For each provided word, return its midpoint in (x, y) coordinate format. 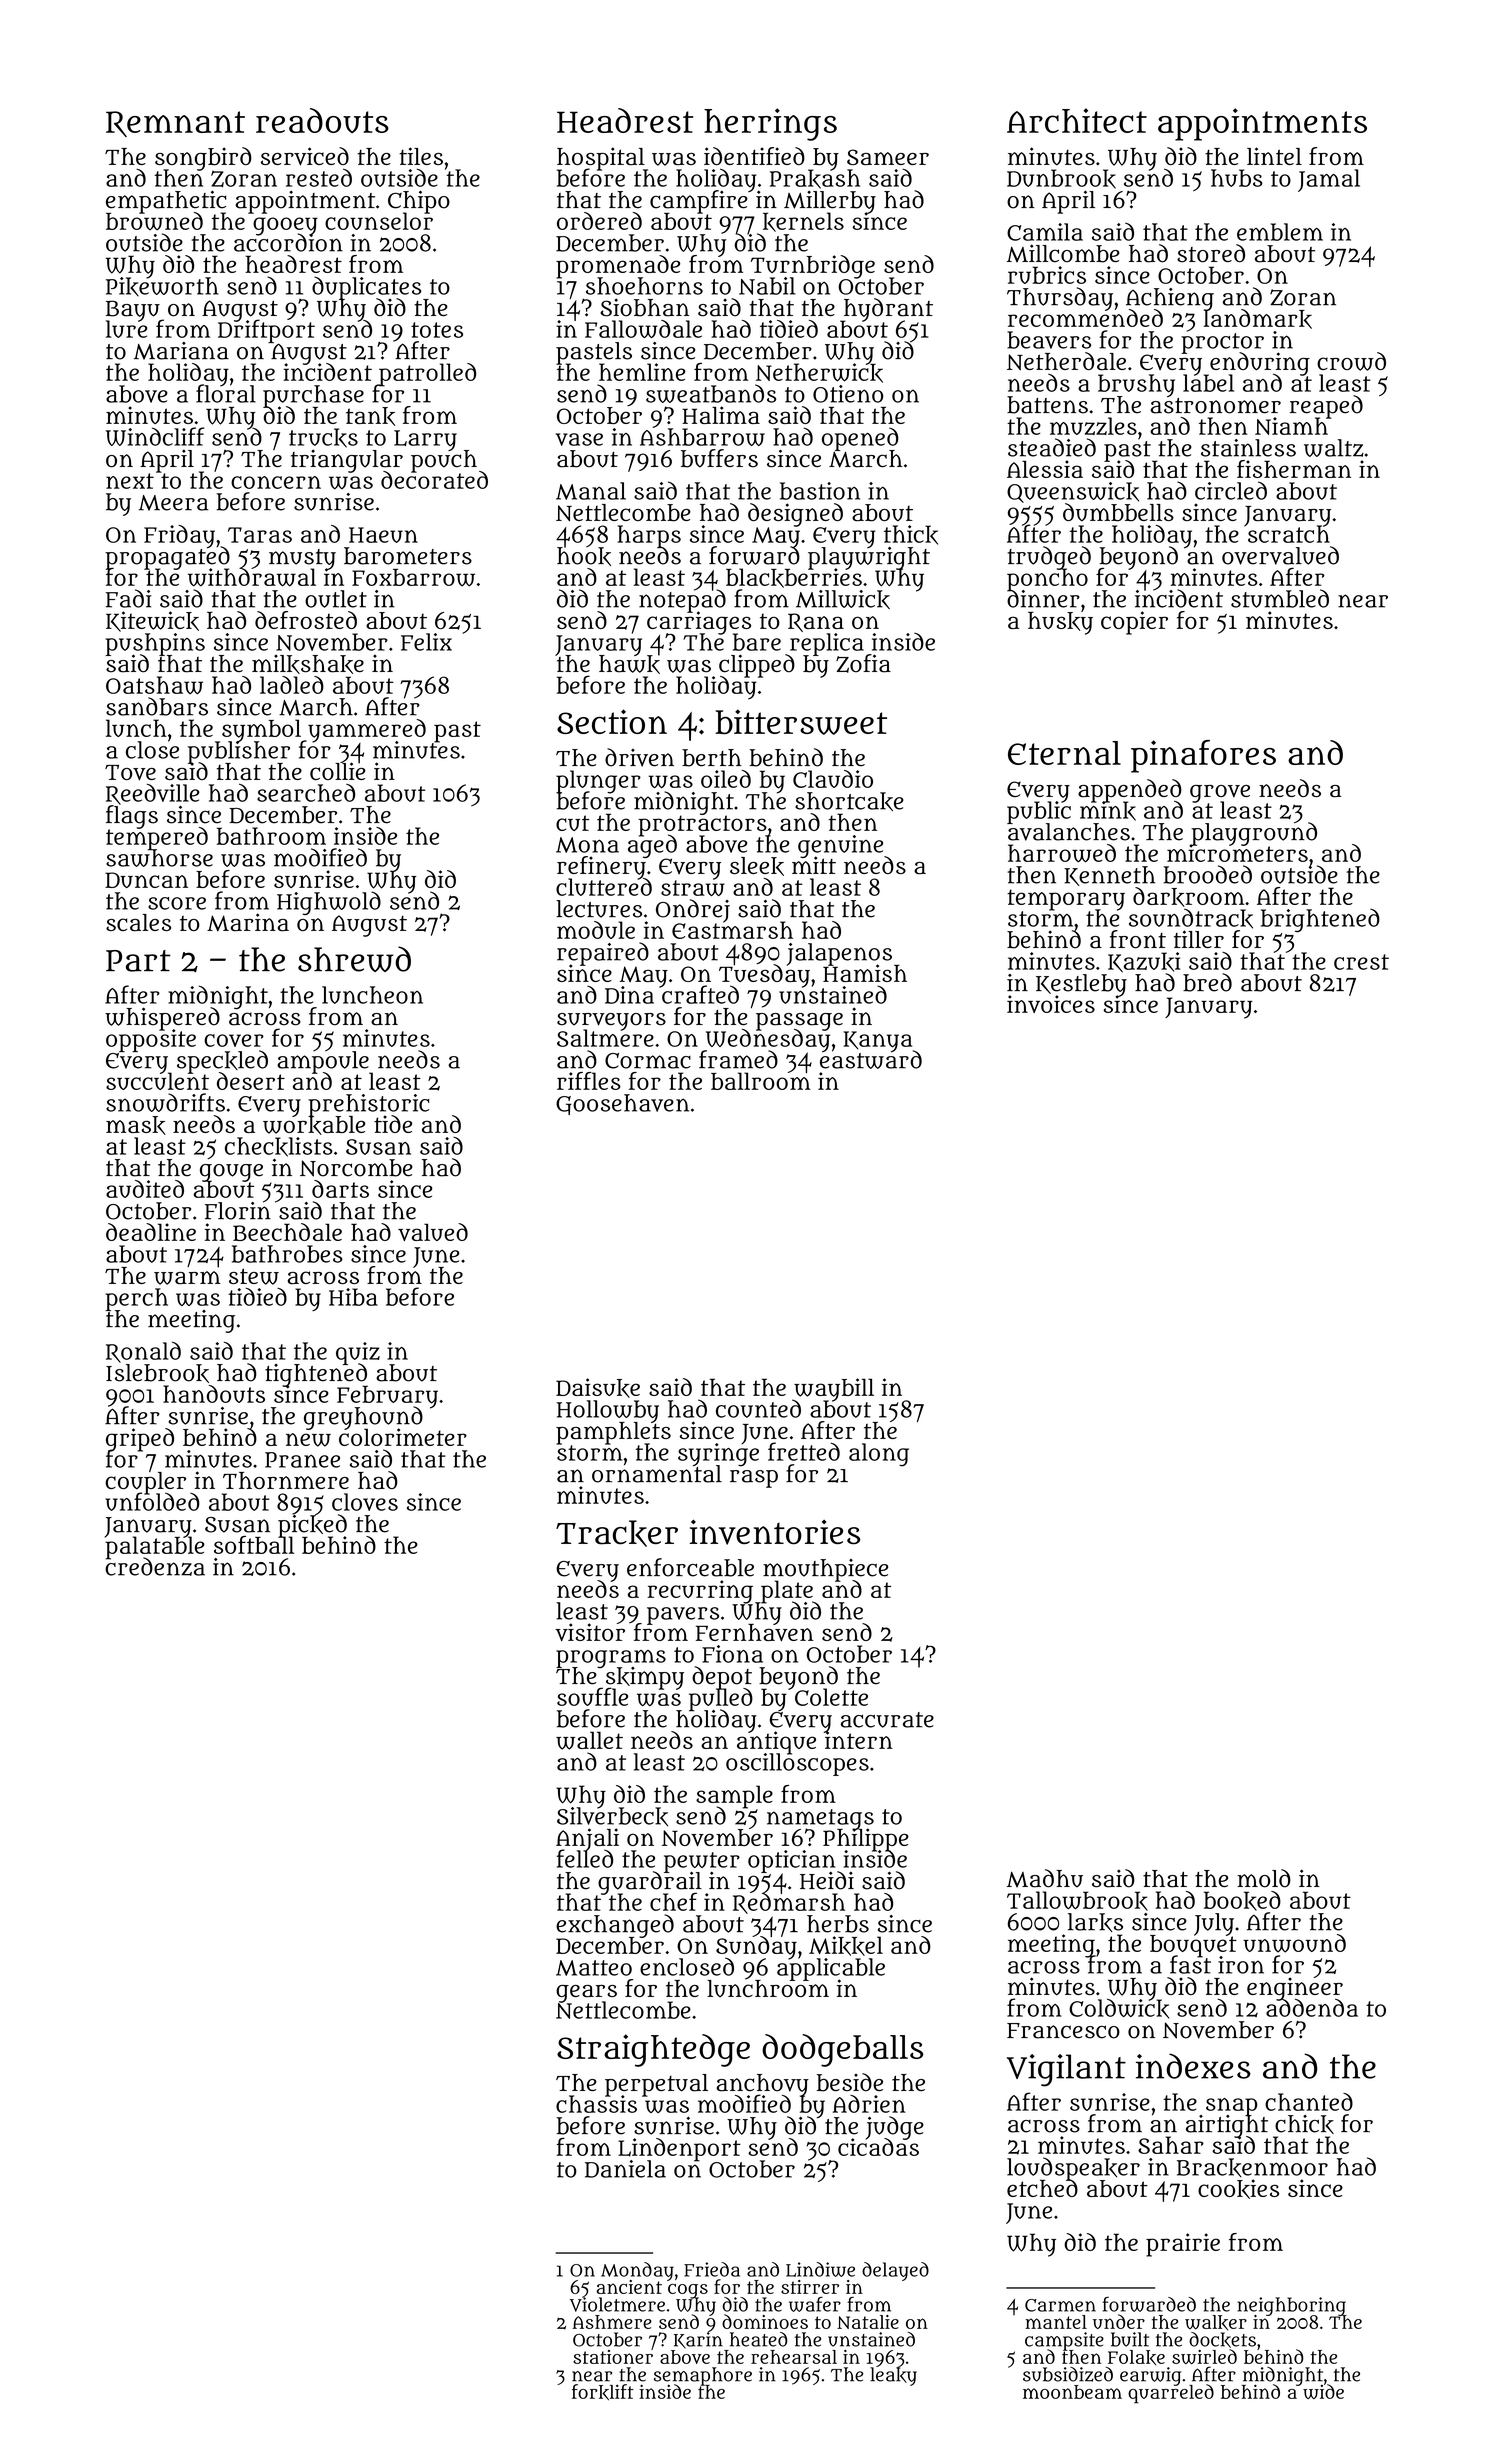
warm (187, 1278)
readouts (322, 120)
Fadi (128, 598)
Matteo (594, 1968)
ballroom (761, 1081)
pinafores (1203, 756)
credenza (155, 1567)
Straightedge (653, 2050)
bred (1207, 982)
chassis (596, 2104)
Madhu (1045, 1878)
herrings (770, 124)
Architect (1077, 120)
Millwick (843, 599)
